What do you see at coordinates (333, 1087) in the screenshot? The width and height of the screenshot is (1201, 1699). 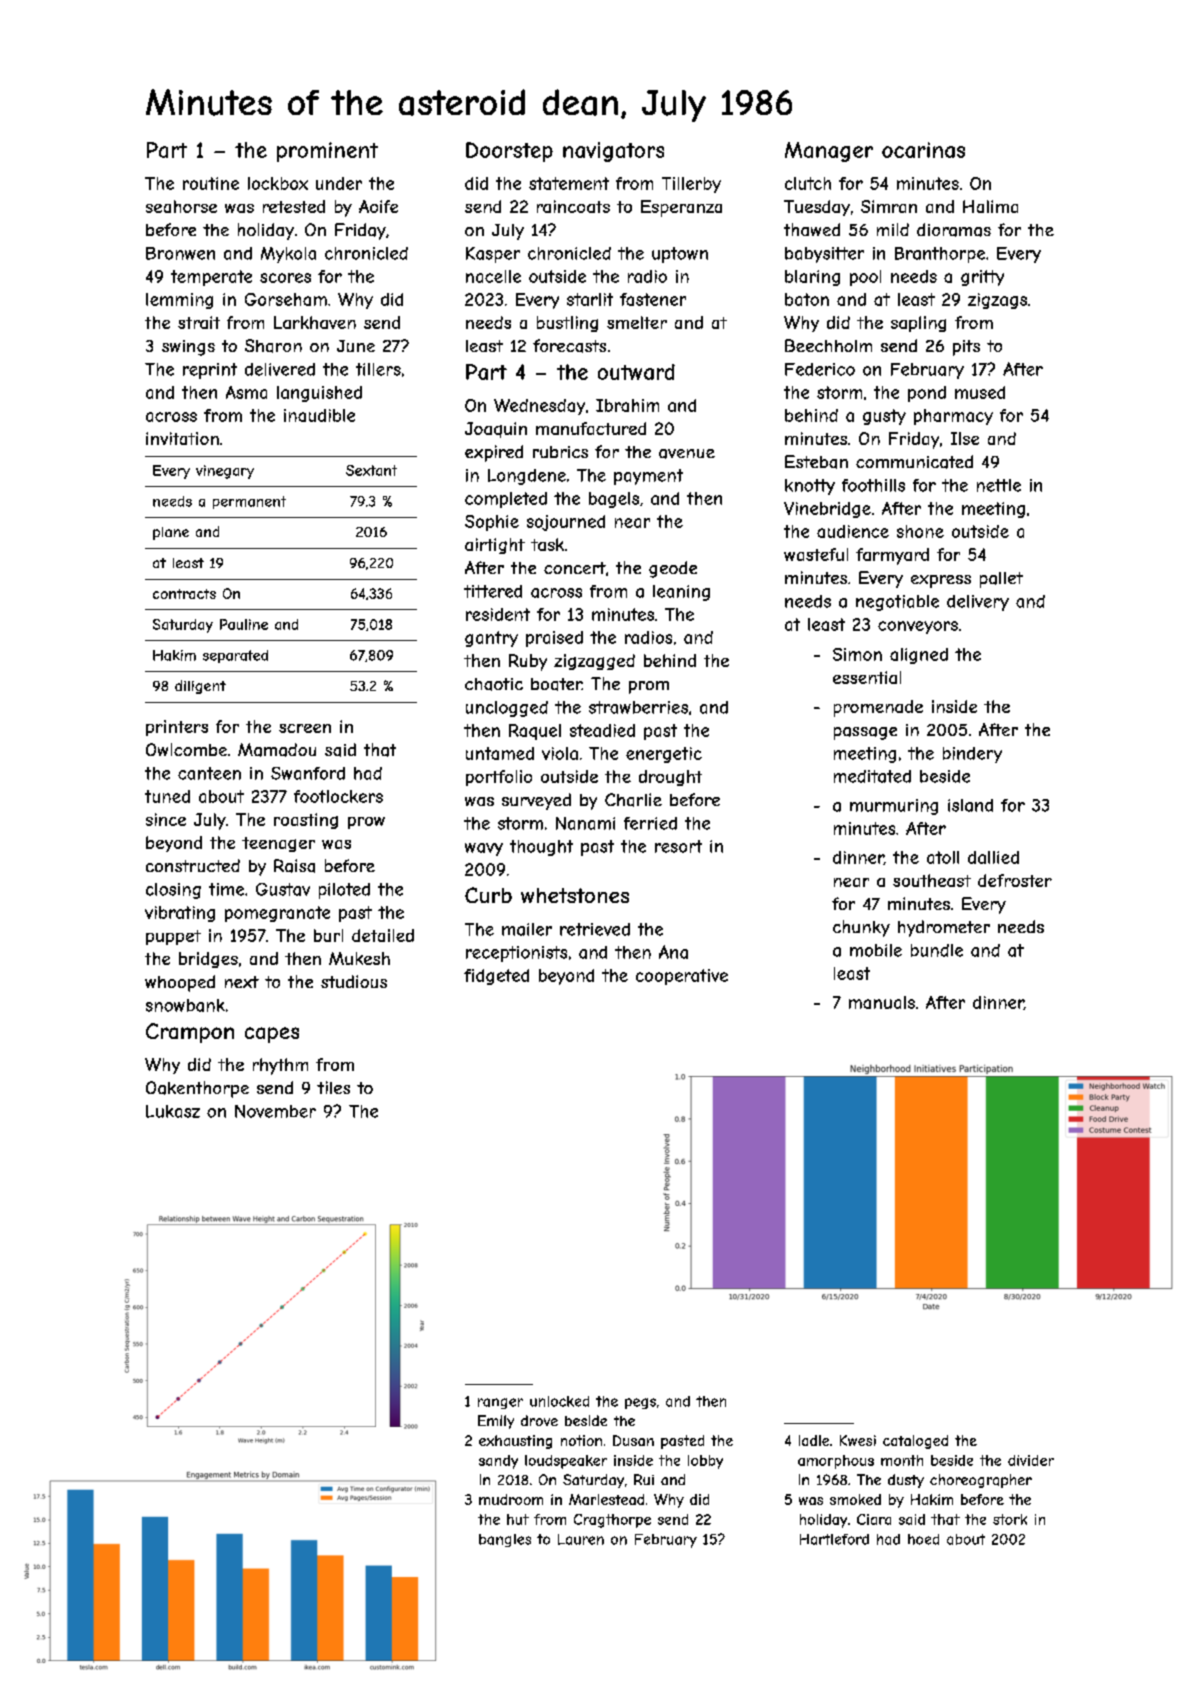 I see `tiles` at bounding box center [333, 1087].
